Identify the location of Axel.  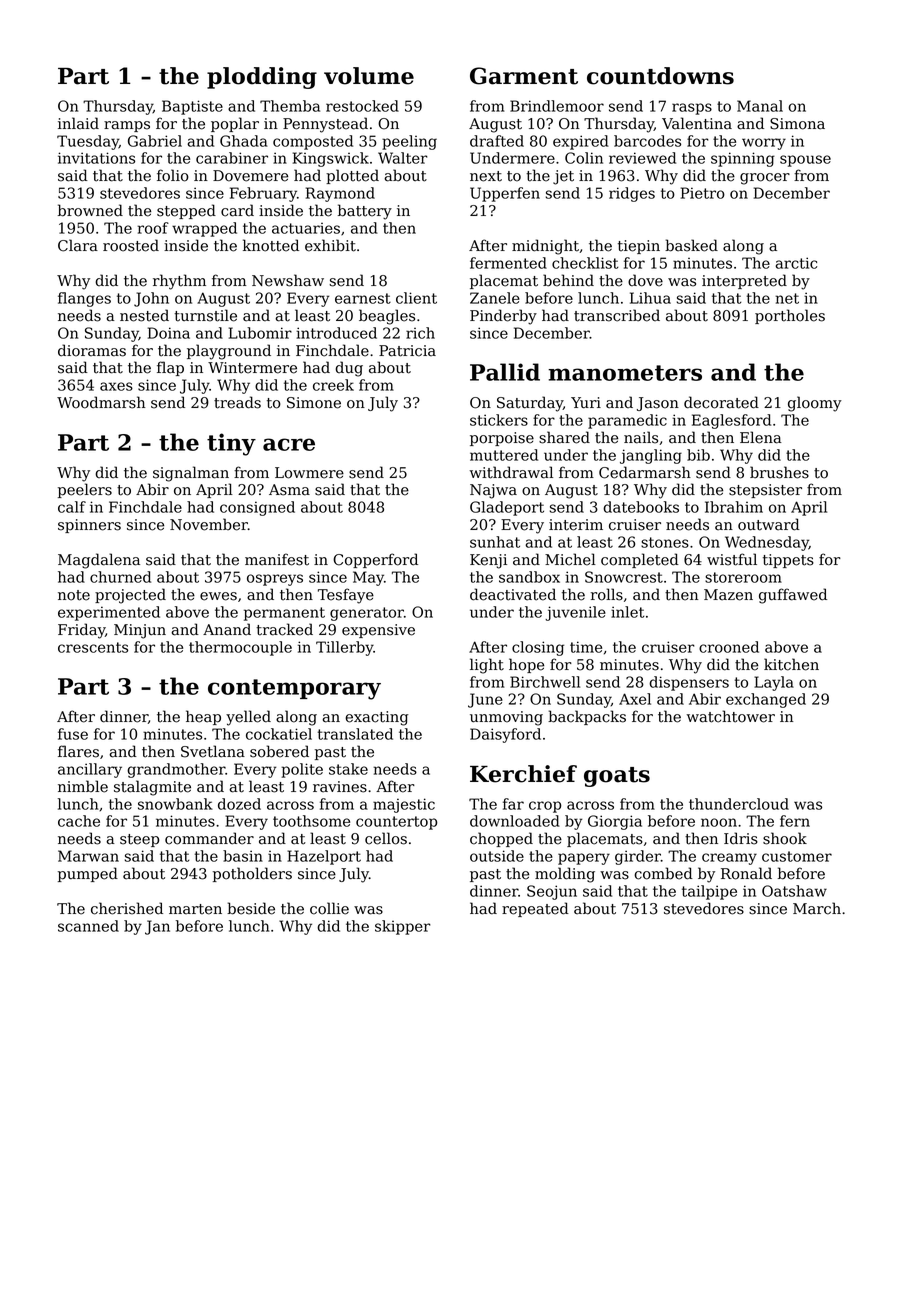
(635, 699).
